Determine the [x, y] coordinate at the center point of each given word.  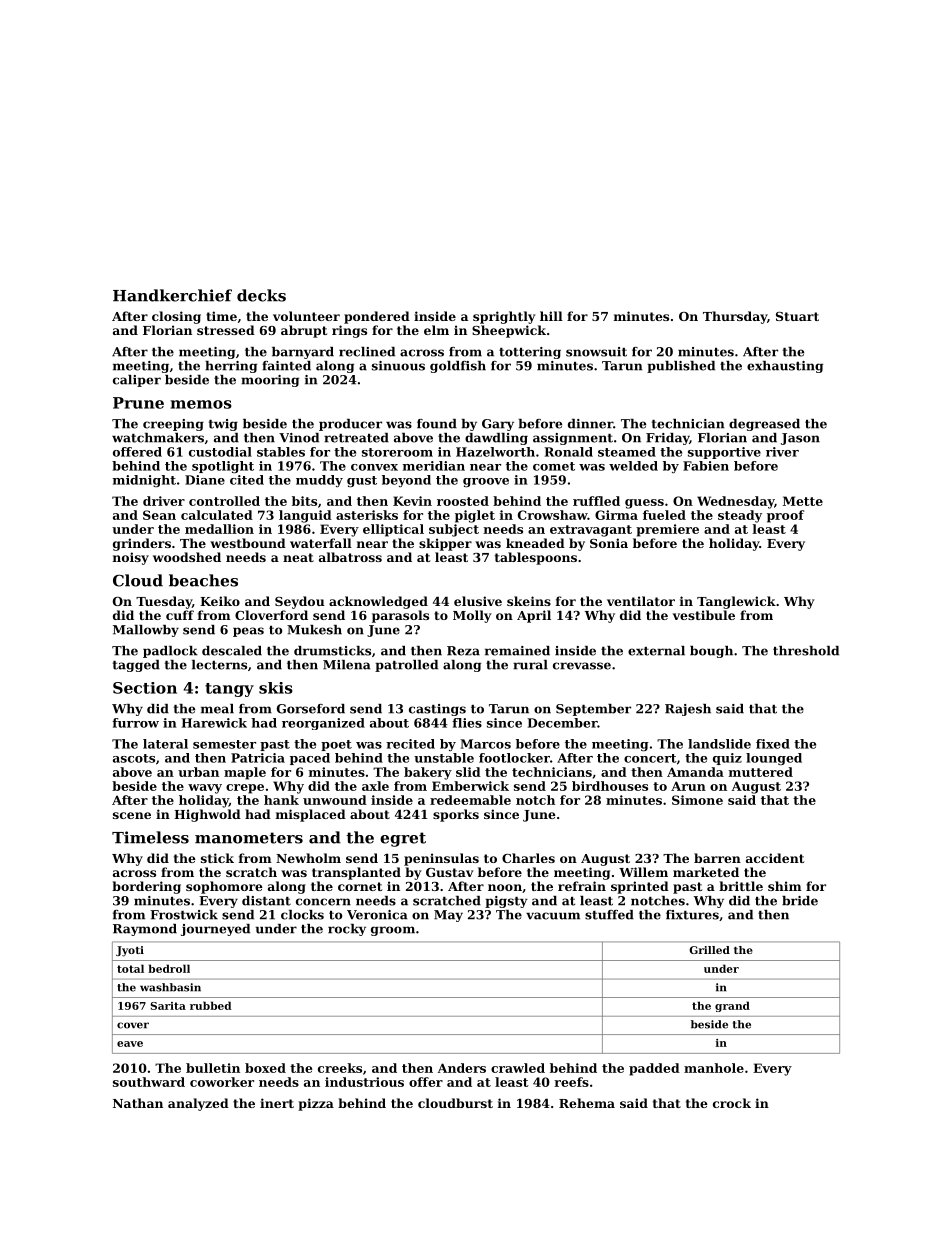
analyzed [198, 1104]
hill [551, 316]
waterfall [321, 543]
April [534, 616]
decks [261, 295]
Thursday [735, 317]
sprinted [640, 887]
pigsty [506, 902]
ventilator [641, 601]
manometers [249, 838]
